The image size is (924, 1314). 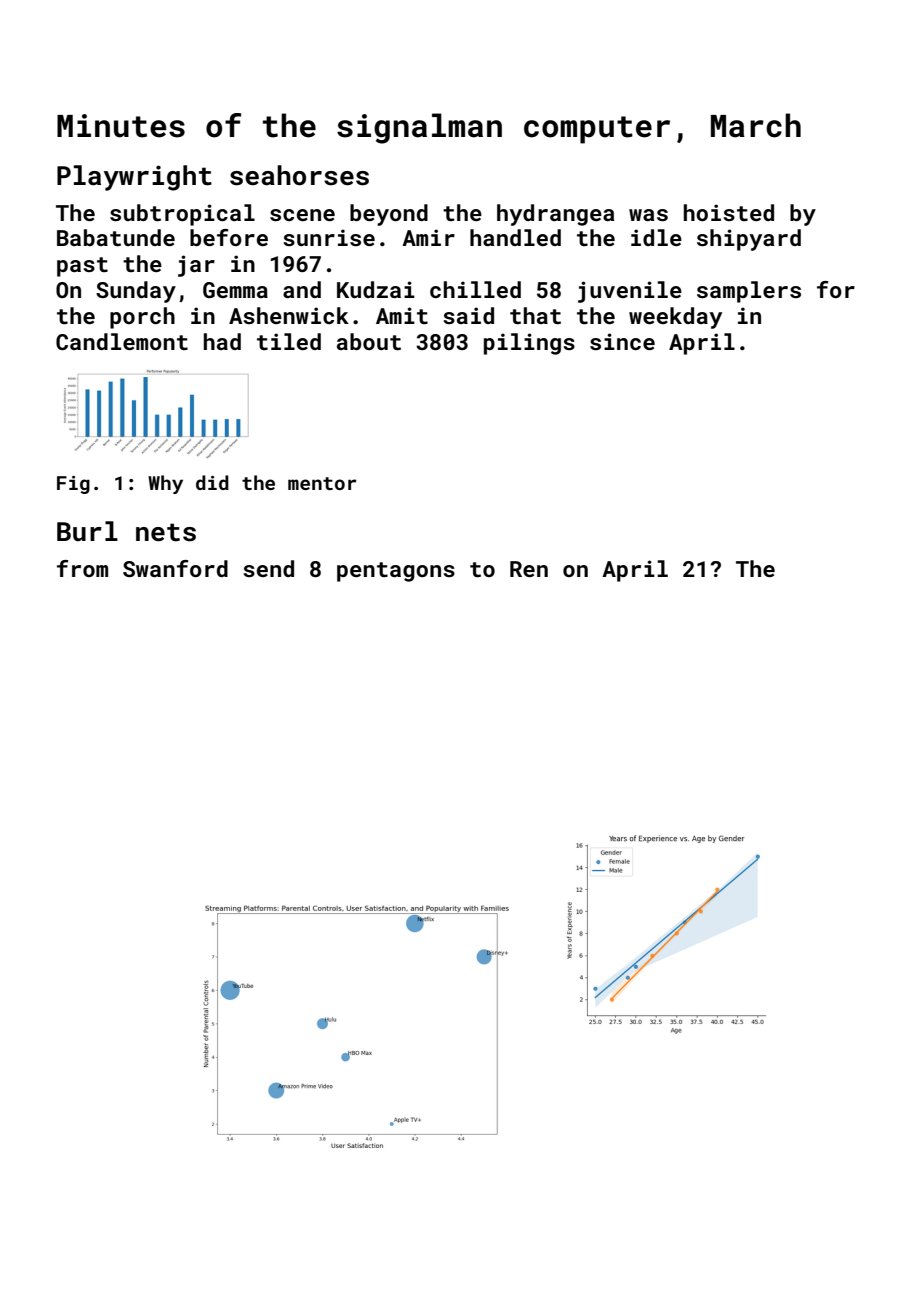 What do you see at coordinates (182, 215) in the screenshot?
I see `subtropical` at bounding box center [182, 215].
